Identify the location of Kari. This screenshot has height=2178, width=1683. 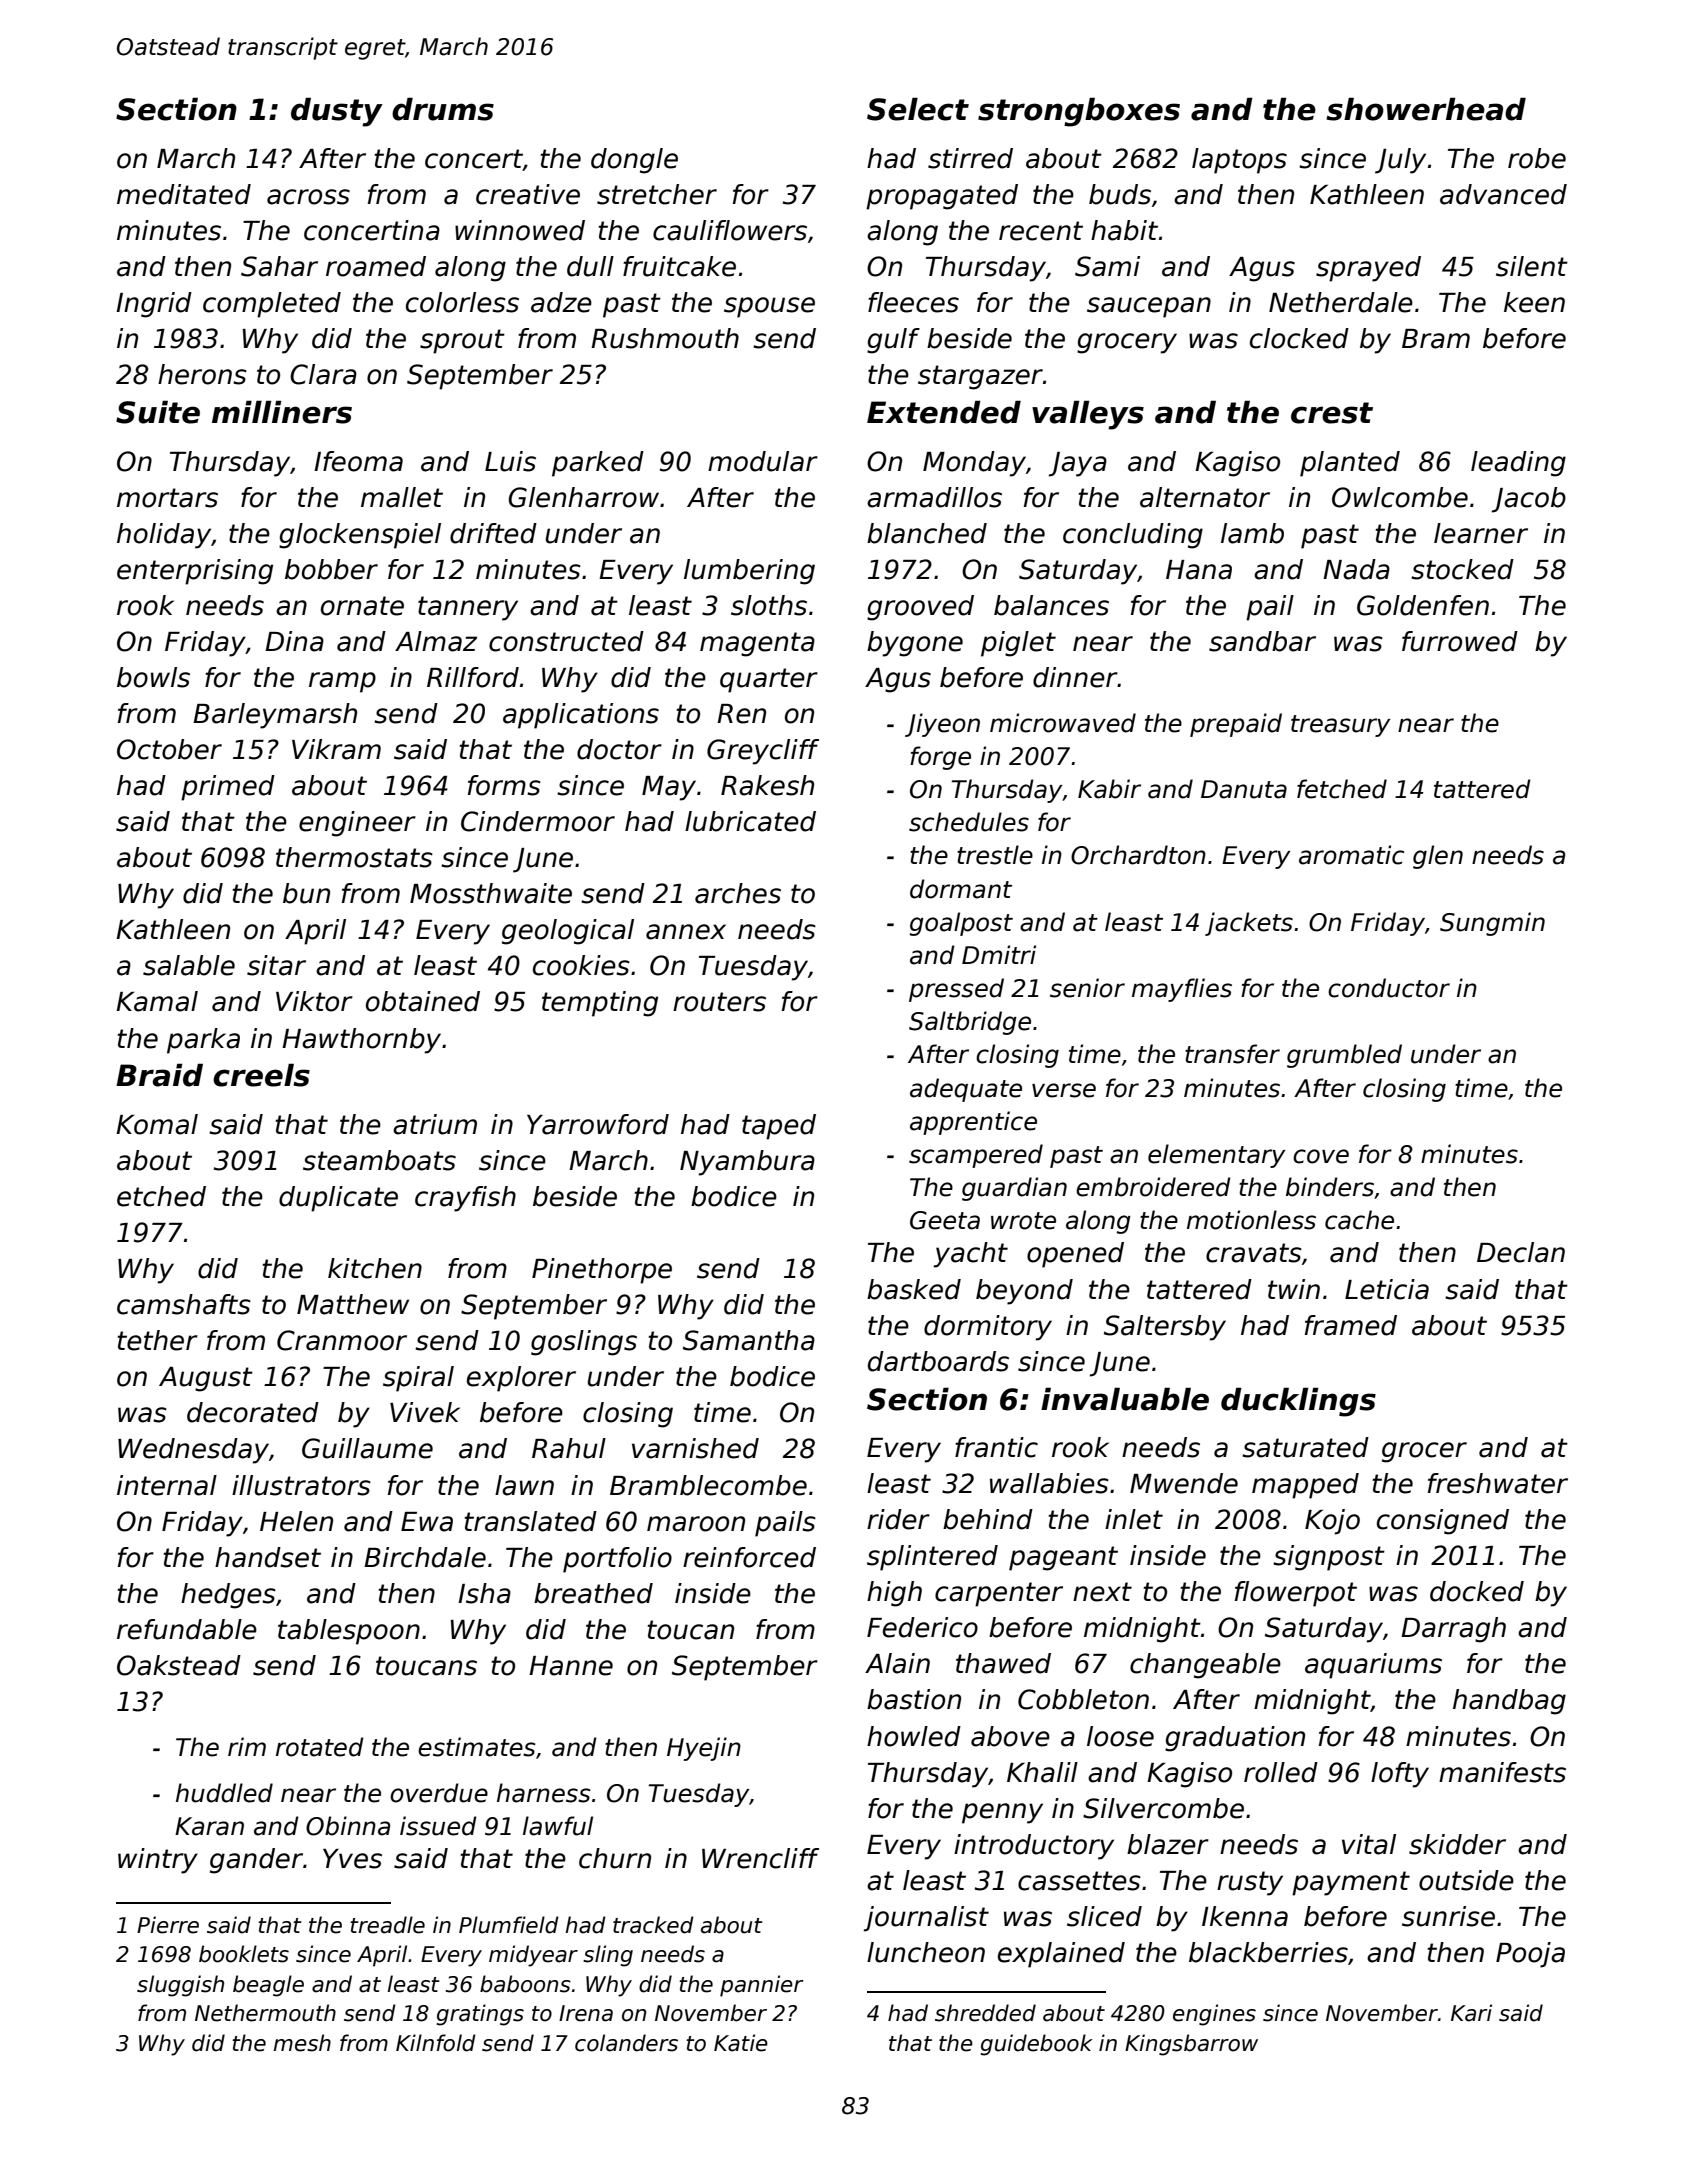
(1471, 2013).
